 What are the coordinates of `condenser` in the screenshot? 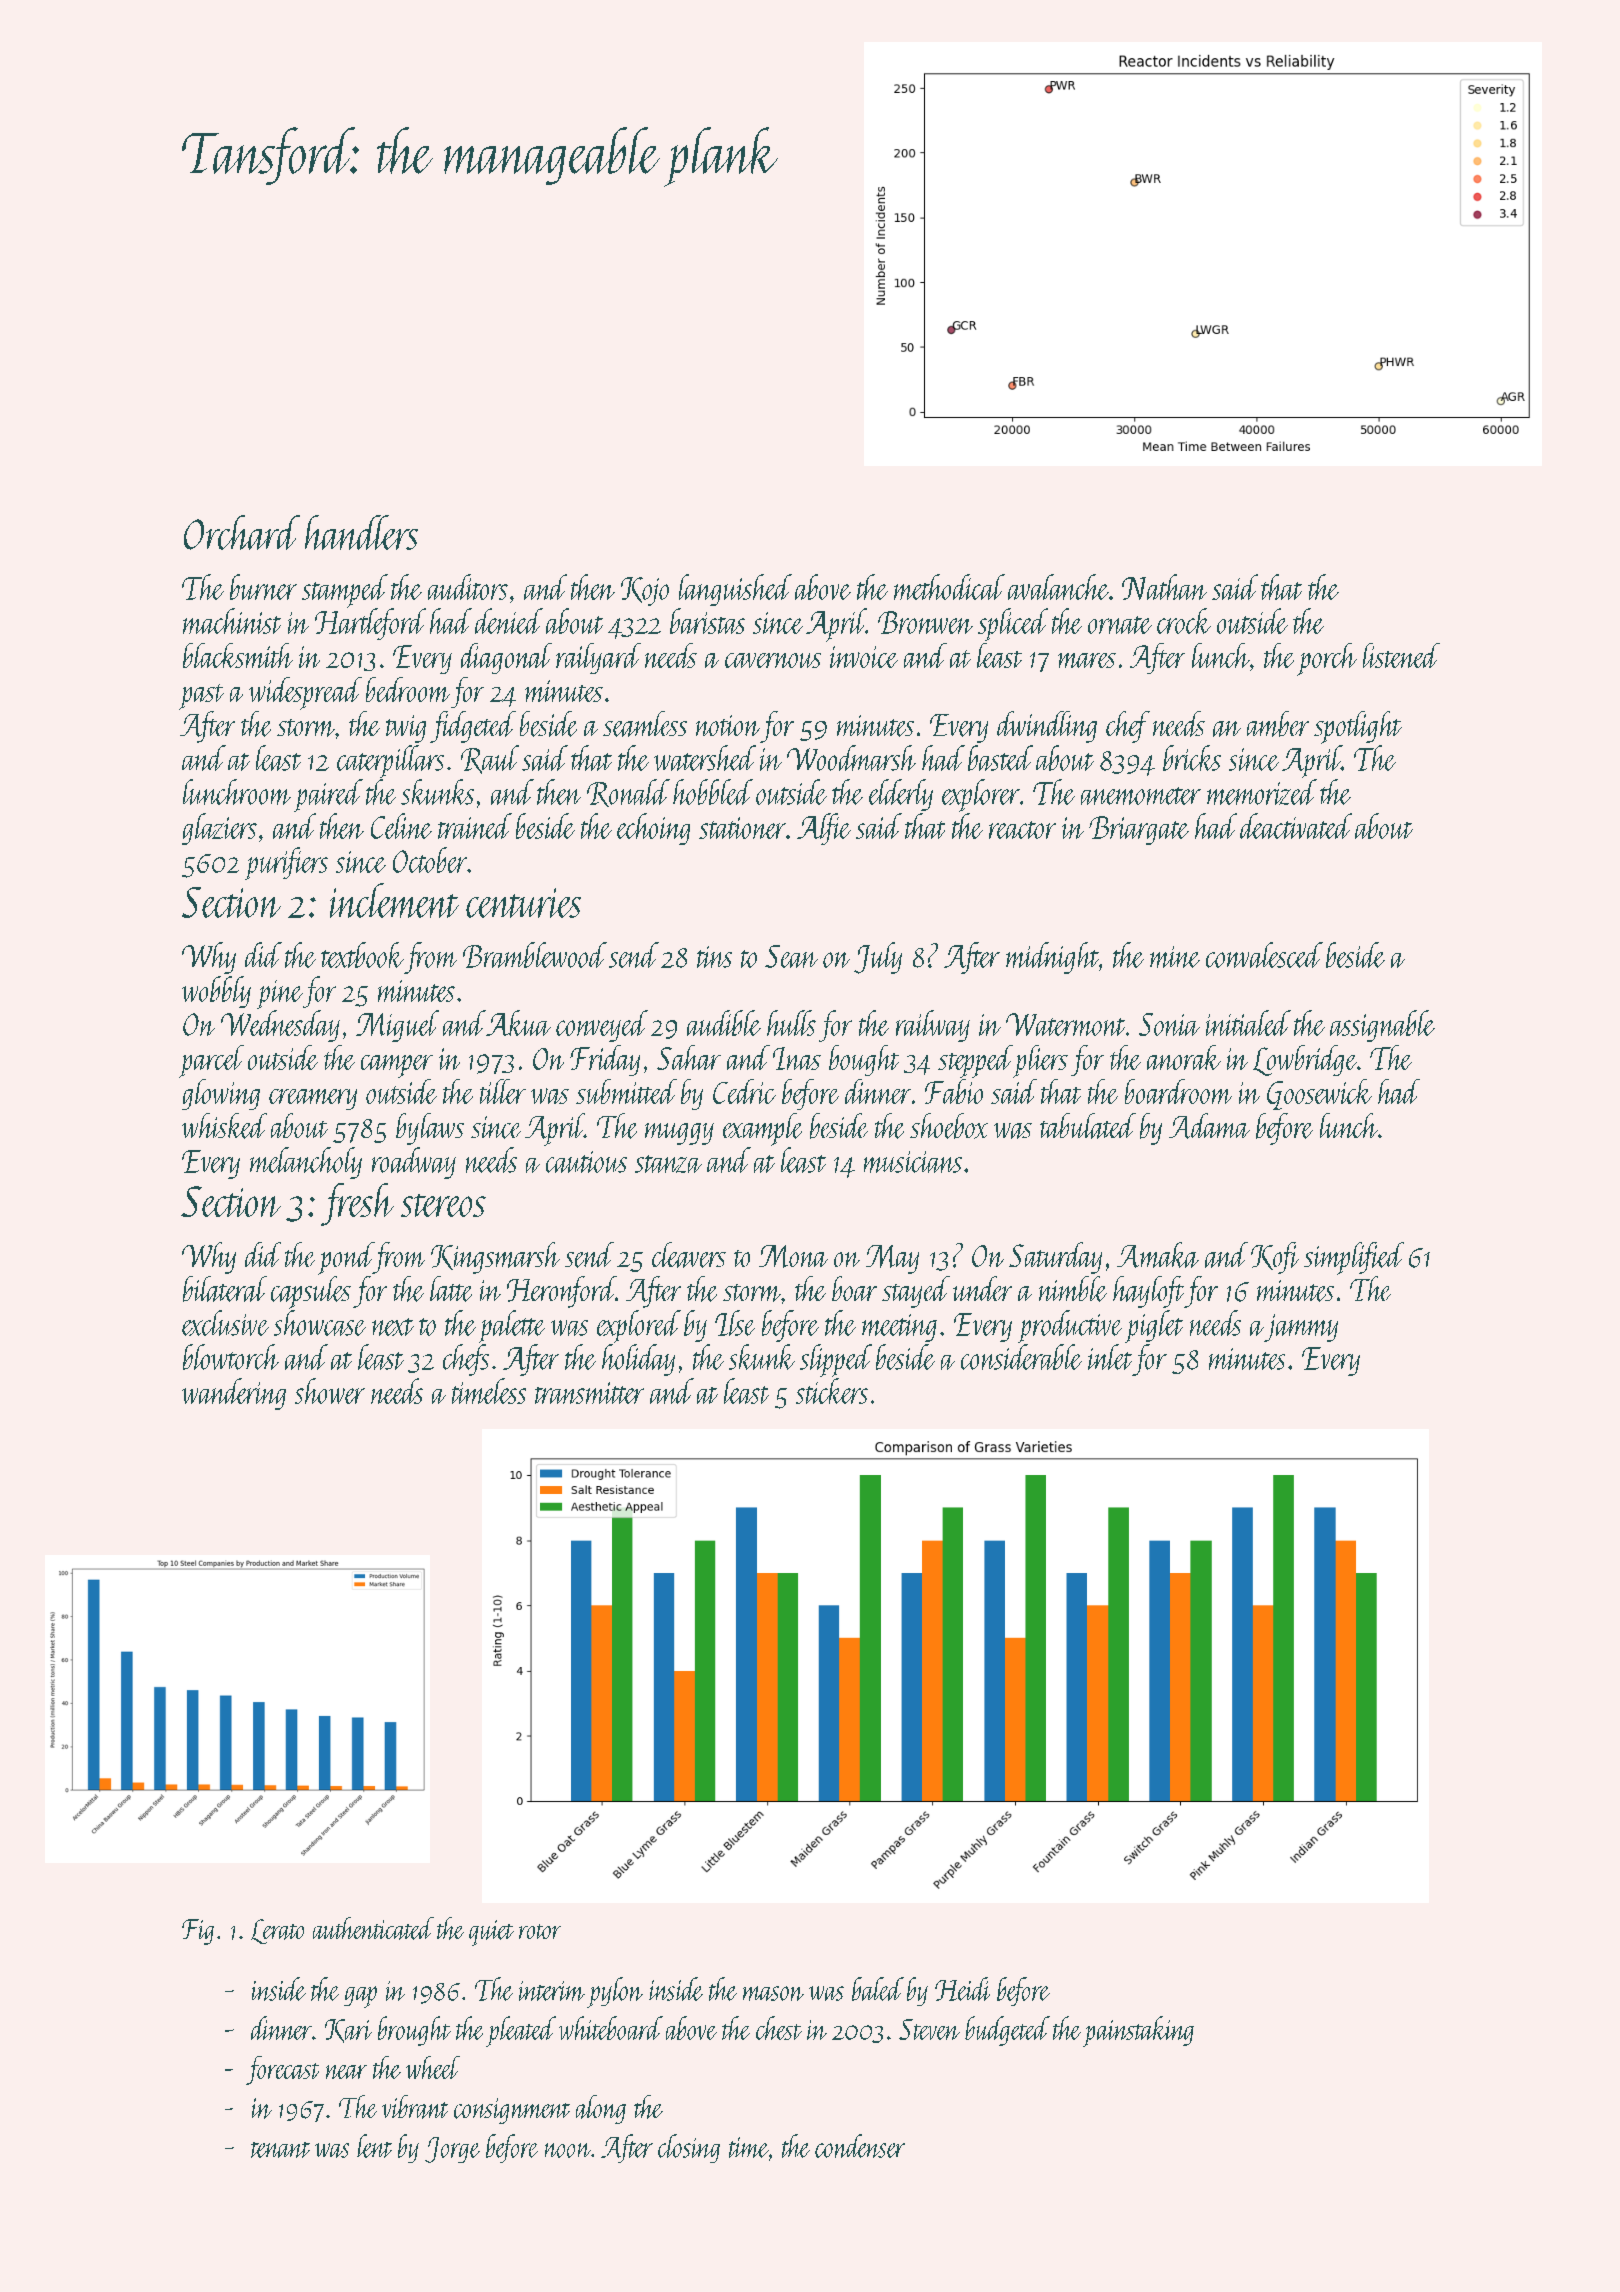 It's located at (860, 2146).
